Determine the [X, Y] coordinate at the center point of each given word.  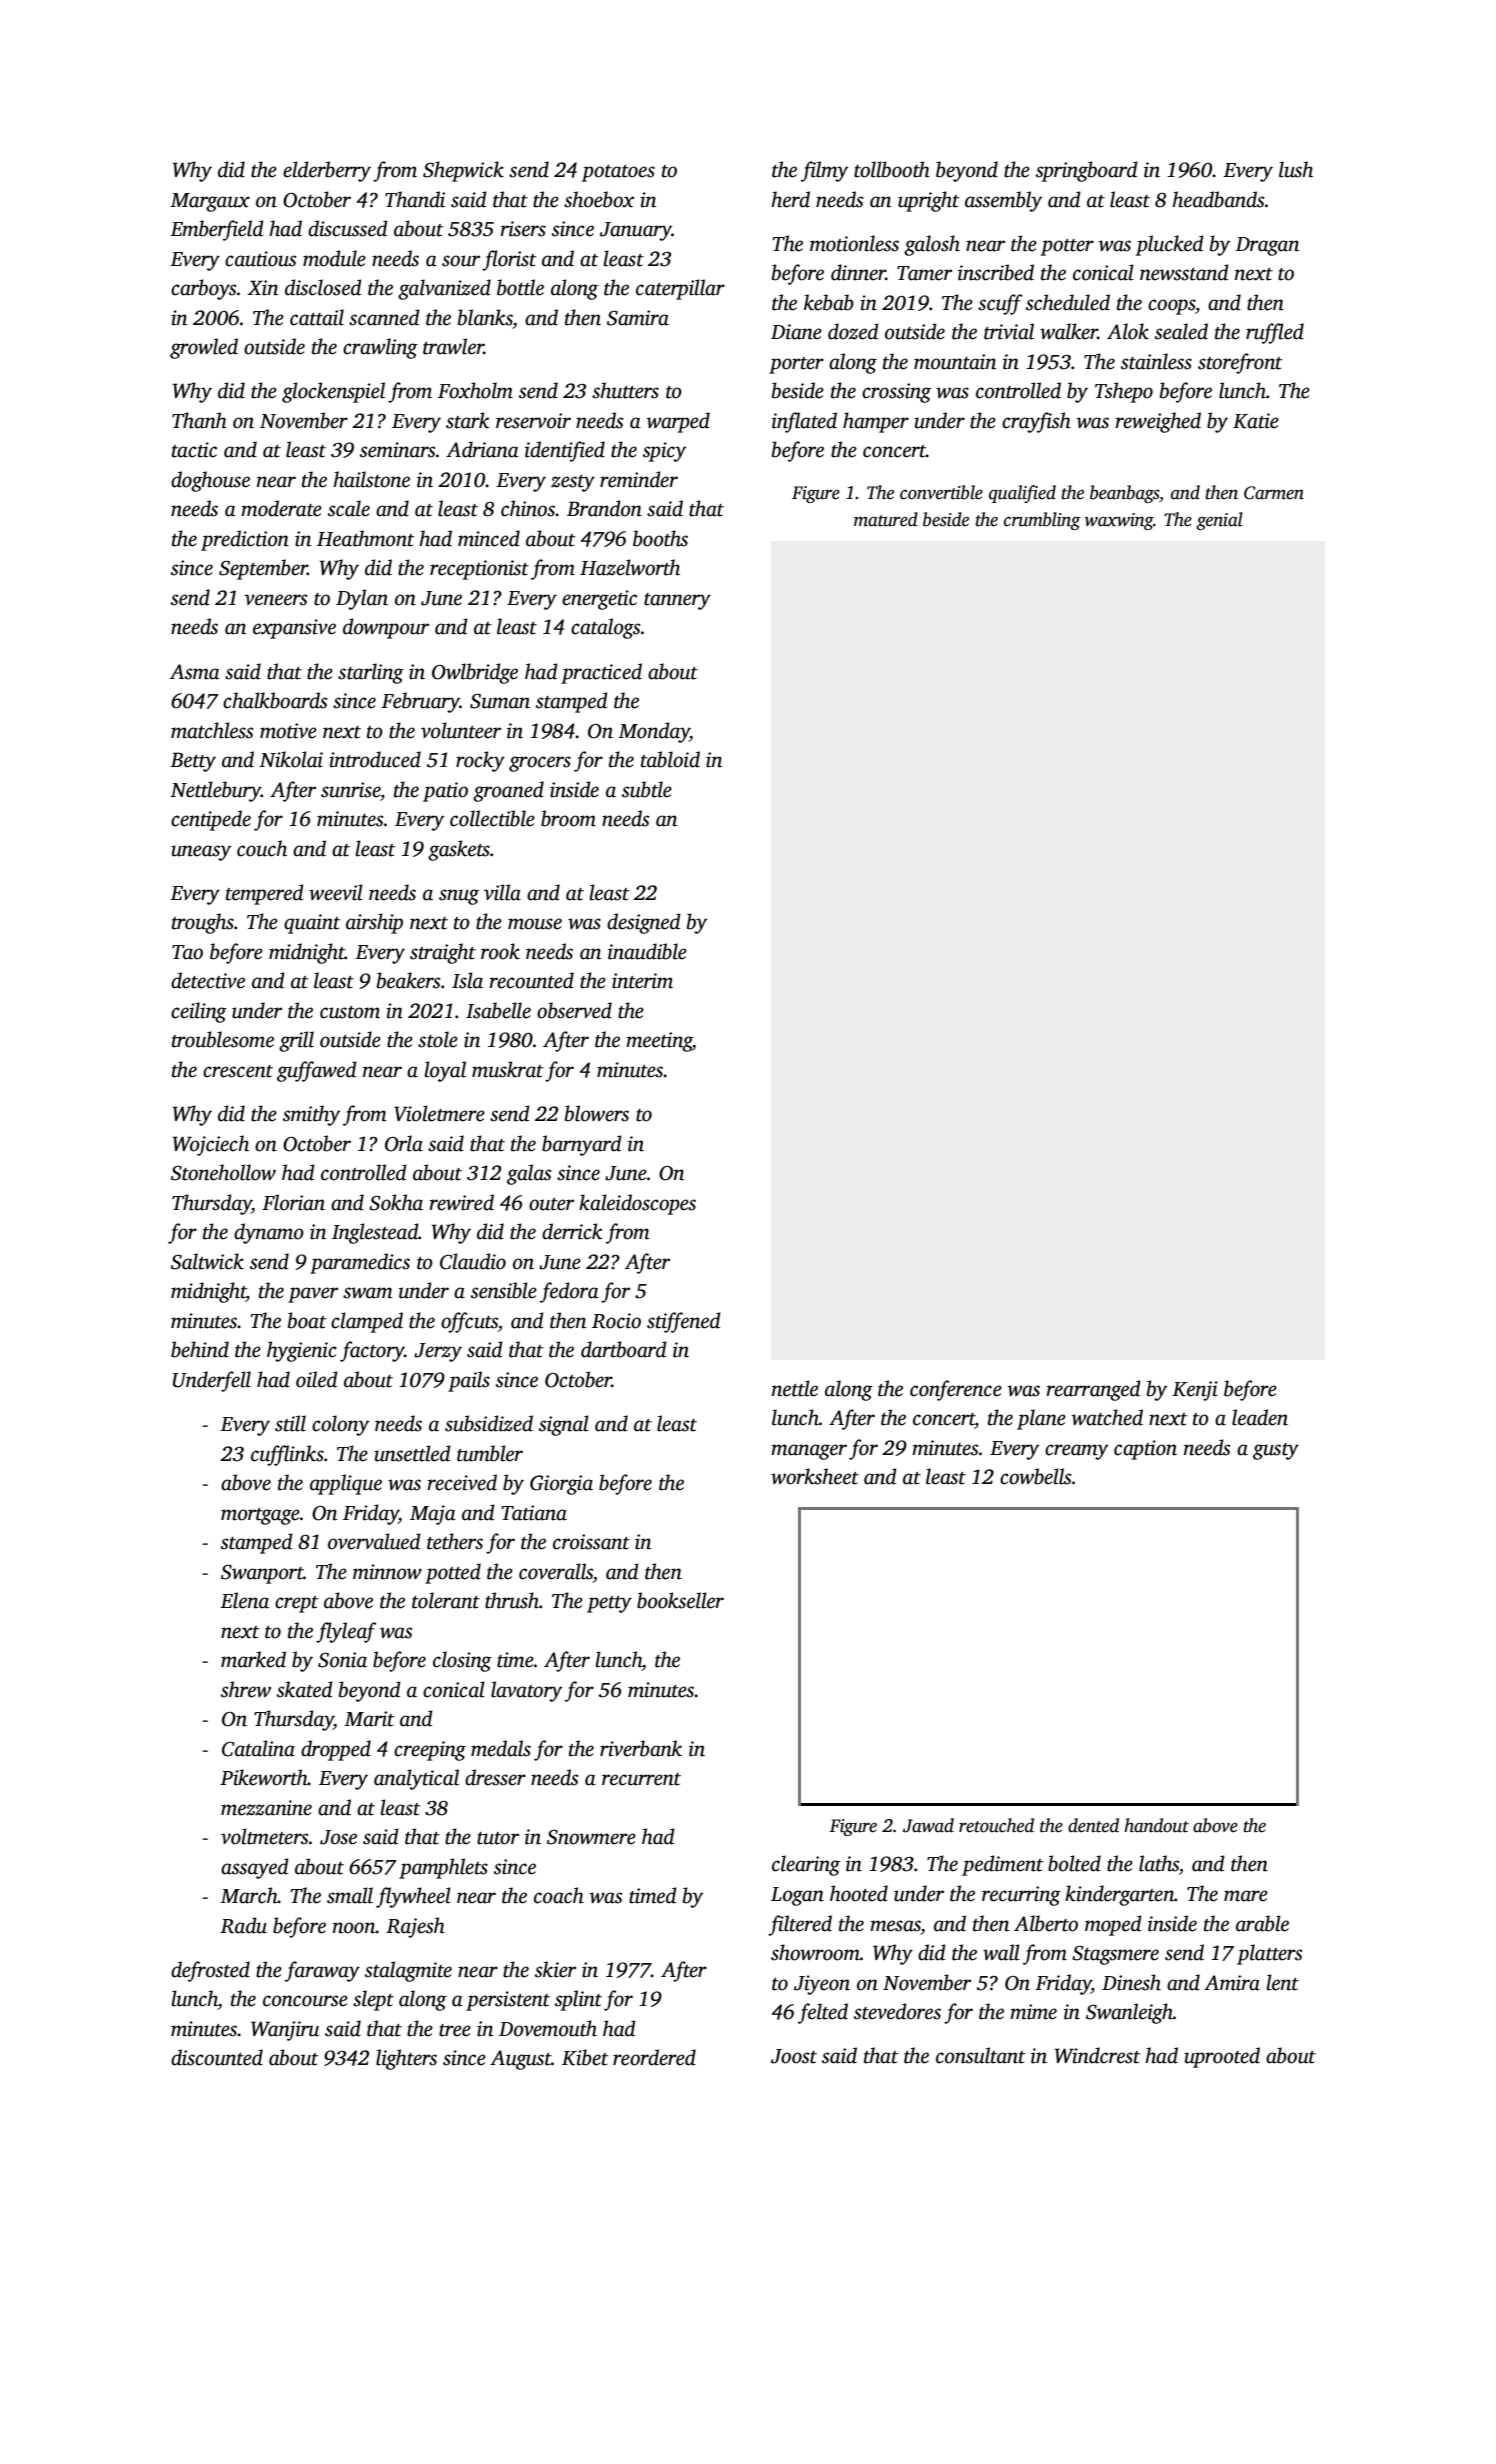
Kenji [1195, 1391]
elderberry [327, 171]
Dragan [1267, 246]
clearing [806, 1865]
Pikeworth [264, 1777]
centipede [211, 820]
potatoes [618, 173]
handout [1156, 1825]
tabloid [670, 759]
